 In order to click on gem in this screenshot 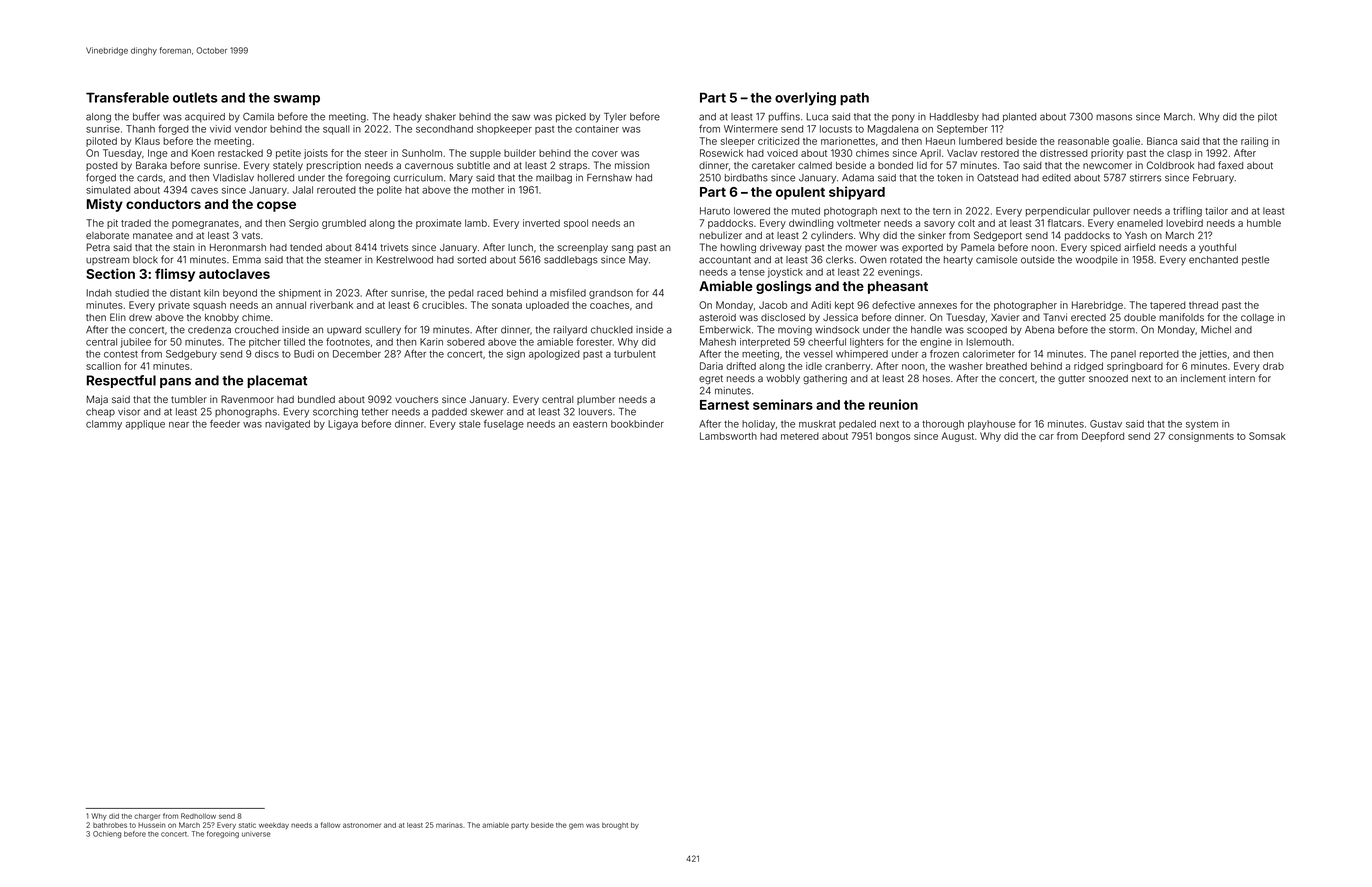, I will do `click(576, 826)`.
